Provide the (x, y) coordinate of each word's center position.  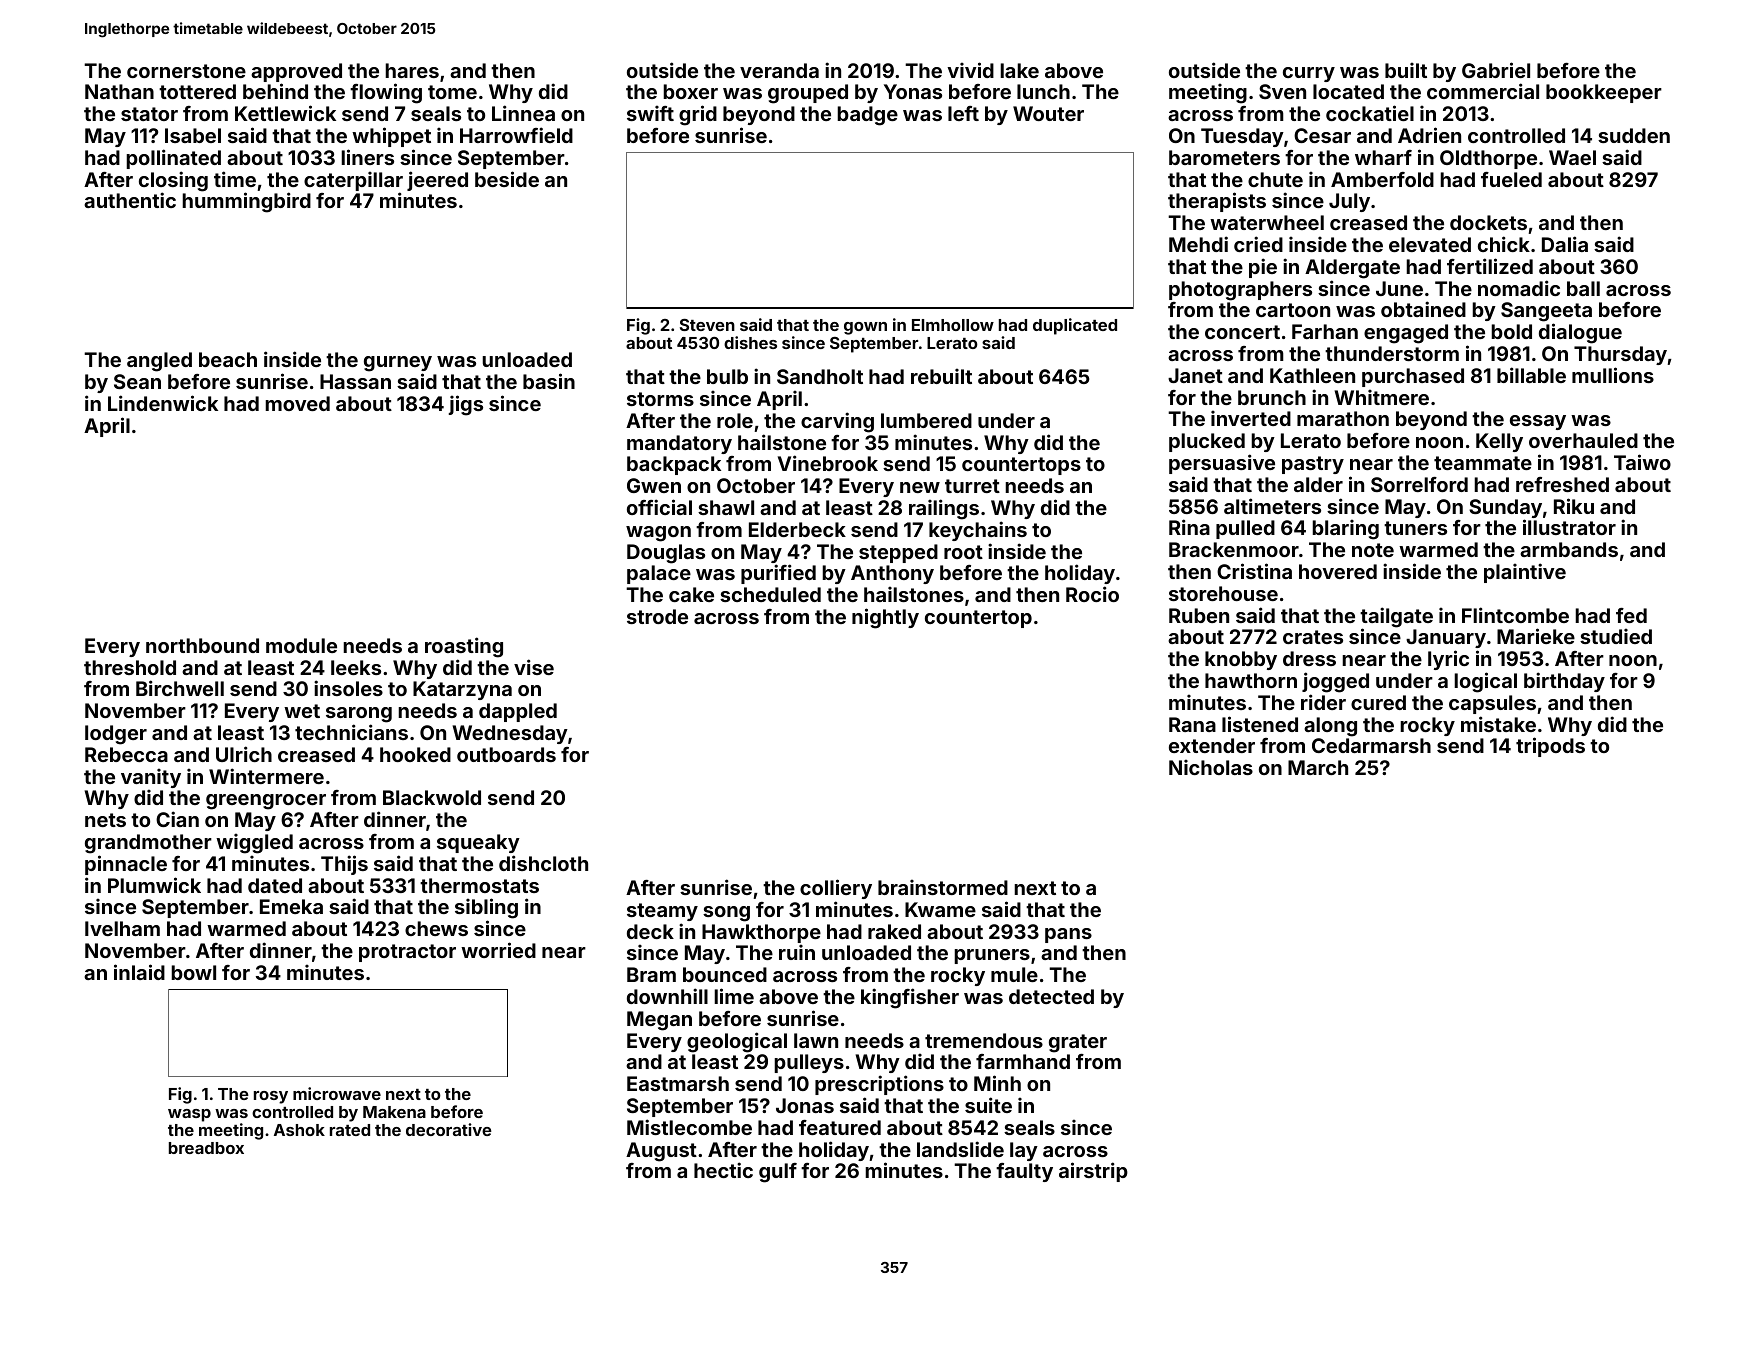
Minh (997, 1083)
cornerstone (186, 71)
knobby (1241, 660)
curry (1309, 74)
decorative (449, 1129)
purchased (1413, 377)
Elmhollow (953, 325)
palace (659, 574)
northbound (202, 645)
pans (1068, 935)
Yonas (913, 91)
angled (159, 362)
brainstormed (943, 887)
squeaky (478, 843)
